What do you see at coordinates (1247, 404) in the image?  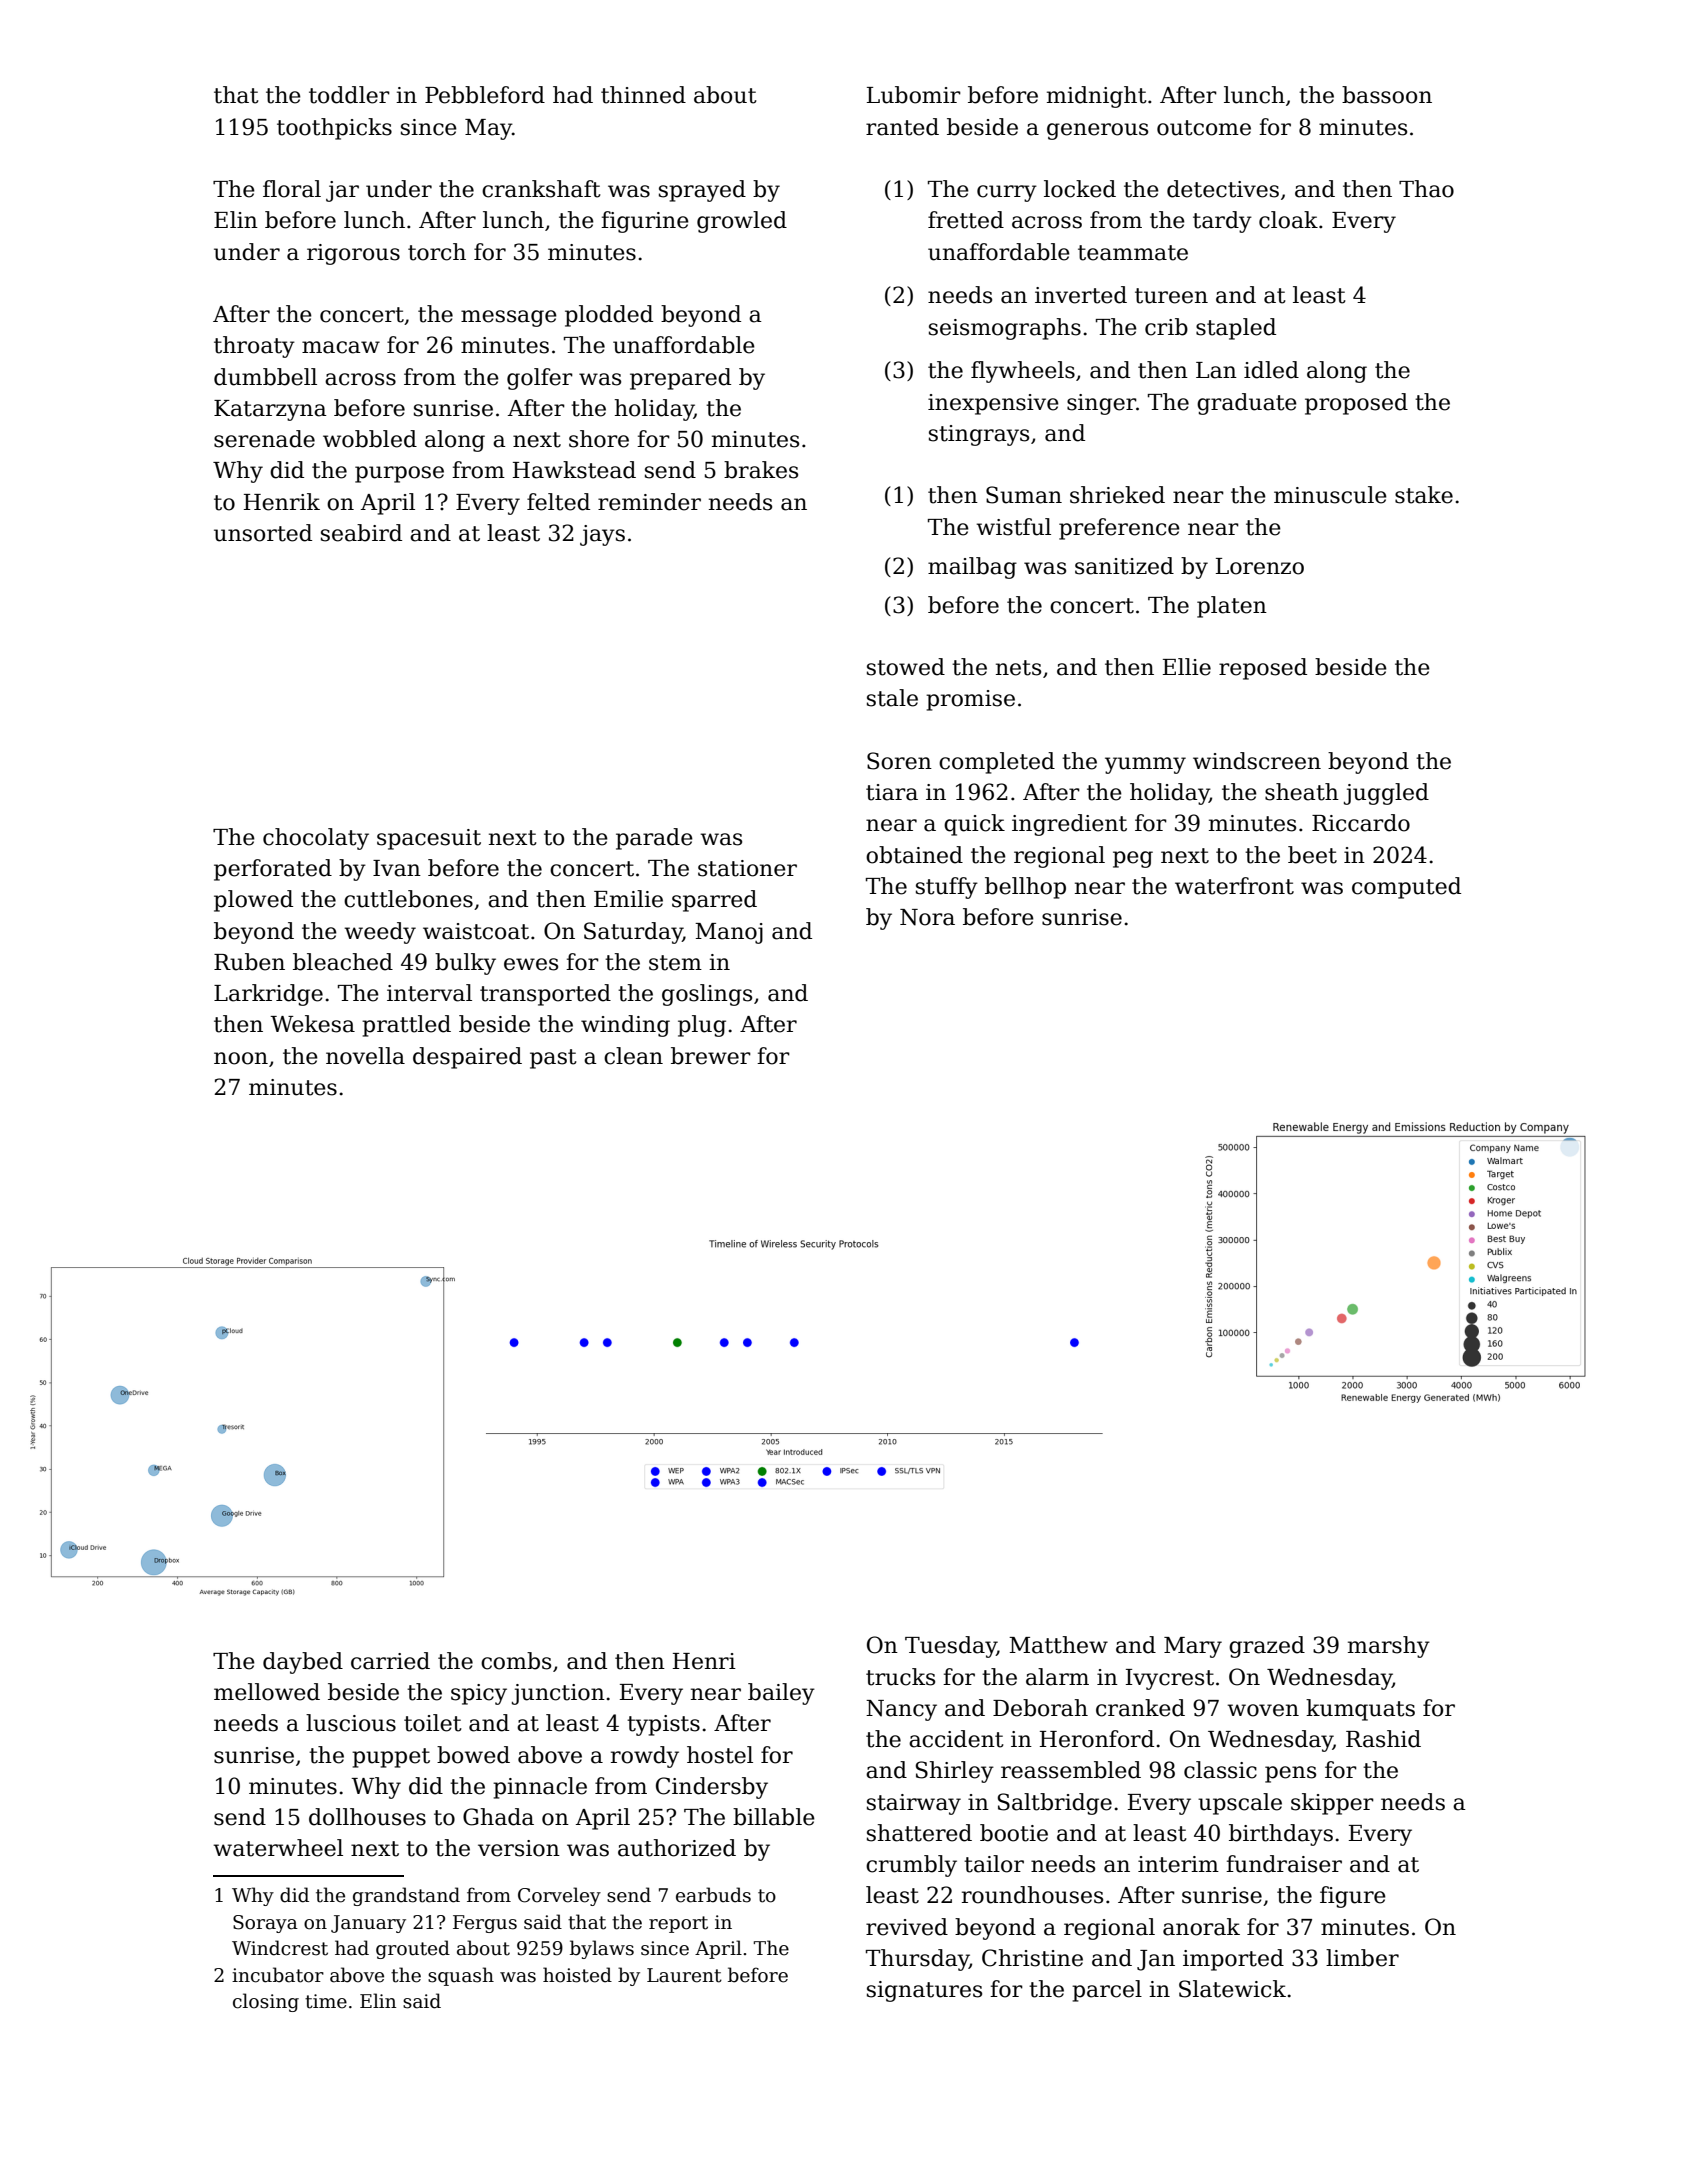 I see `graduate` at bounding box center [1247, 404].
